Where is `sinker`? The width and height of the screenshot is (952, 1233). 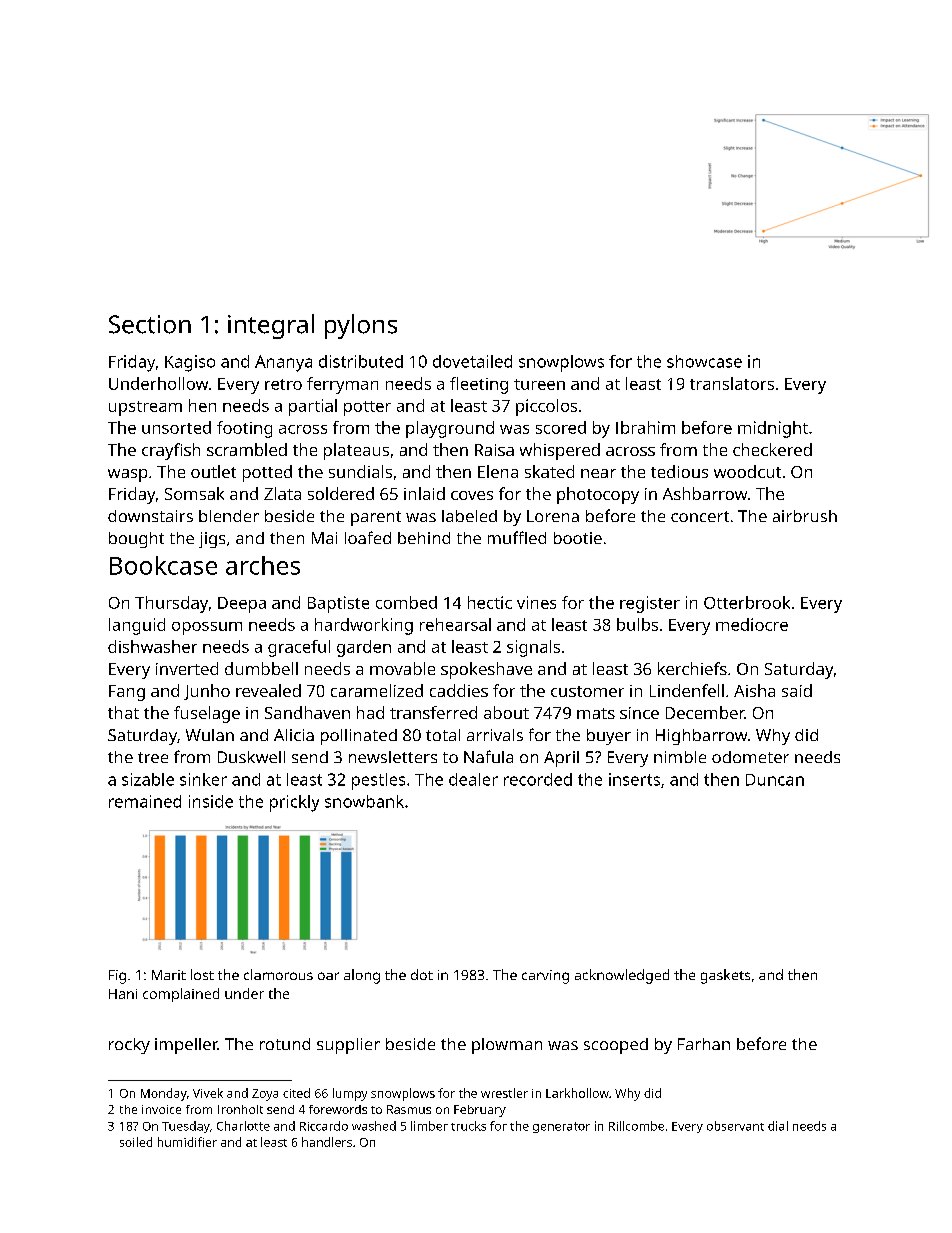
sinker is located at coordinates (203, 779).
